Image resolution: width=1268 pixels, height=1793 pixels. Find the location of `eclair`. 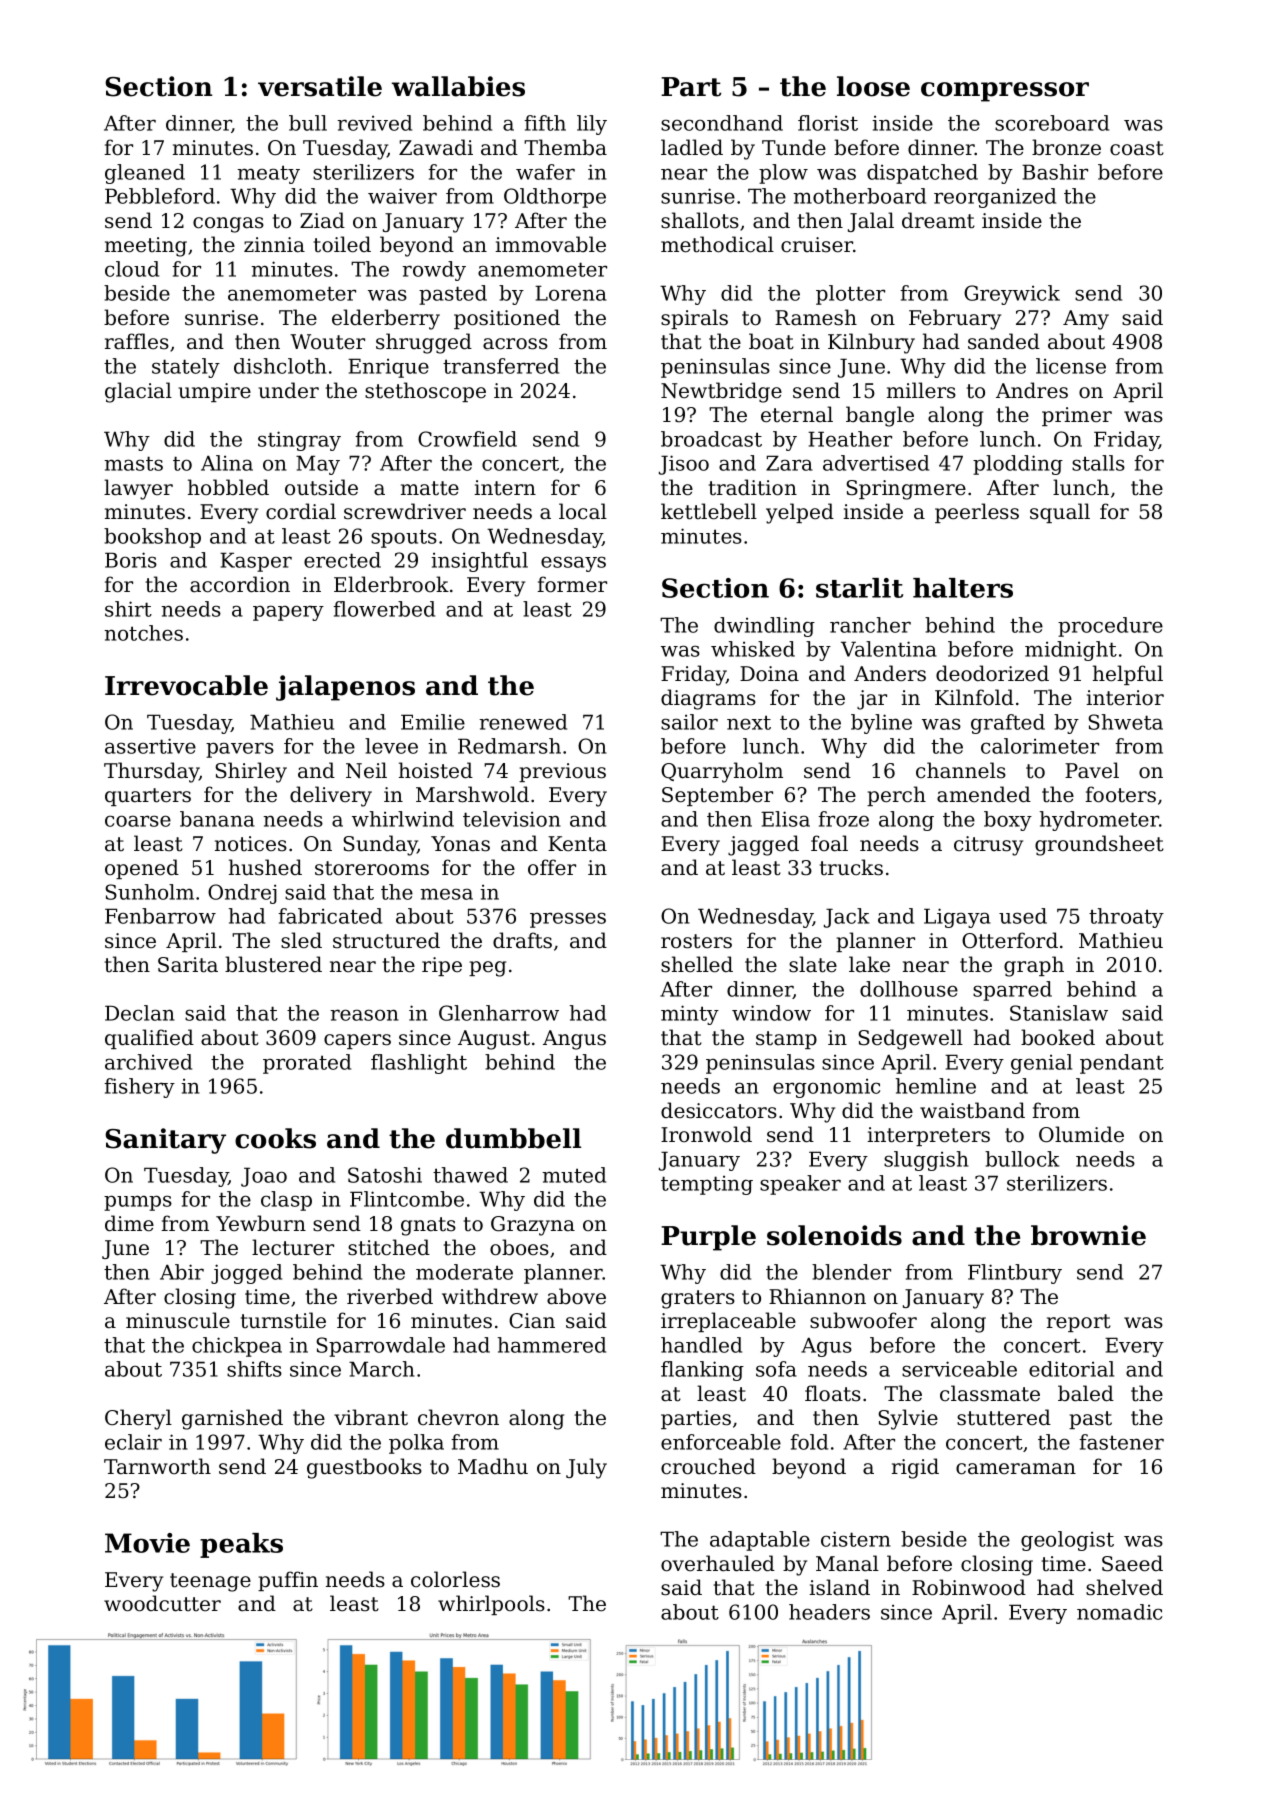

eclair is located at coordinates (133, 1442).
